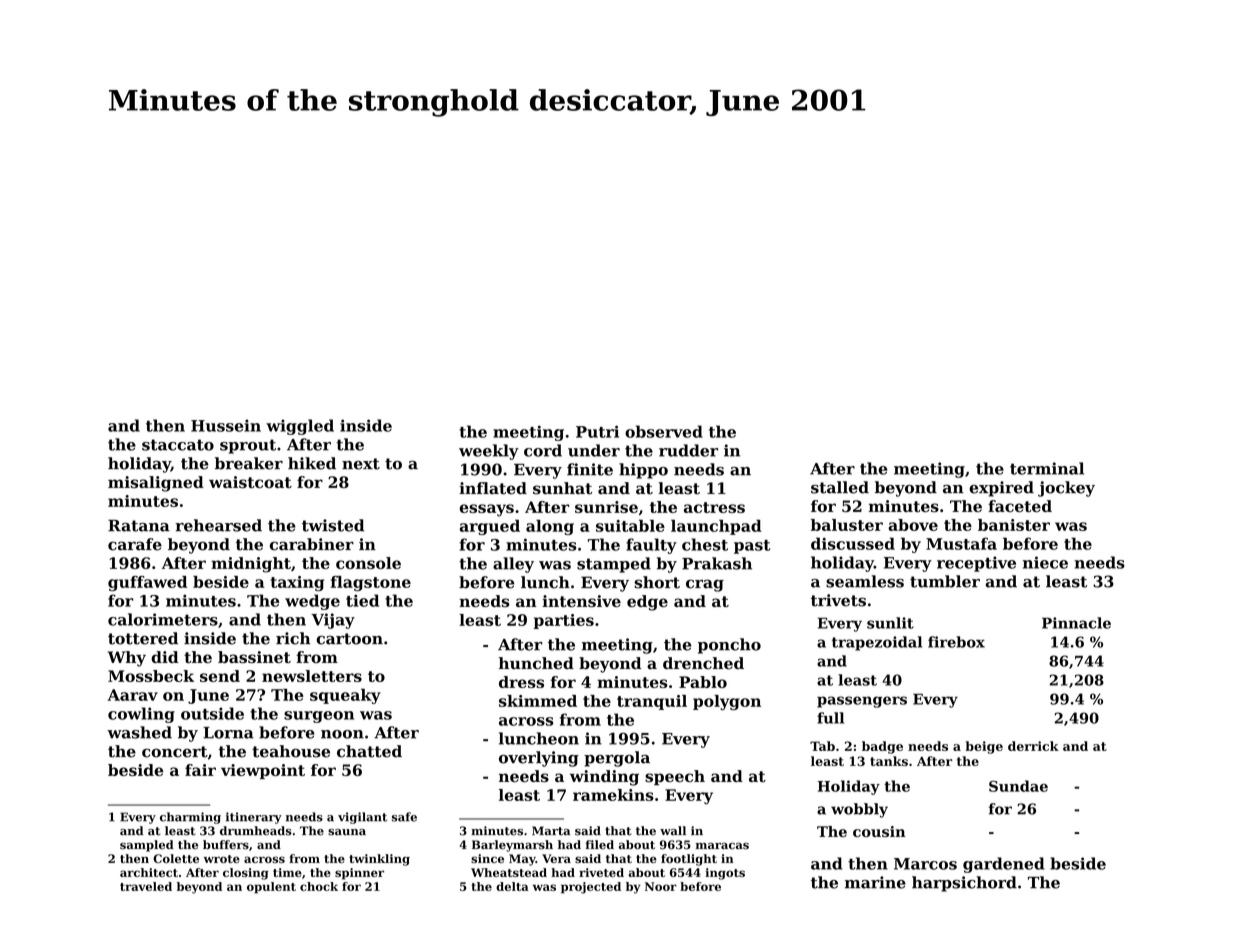 The width and height of the page is (1233, 952). What do you see at coordinates (226, 425) in the page?
I see `Hussein` at bounding box center [226, 425].
